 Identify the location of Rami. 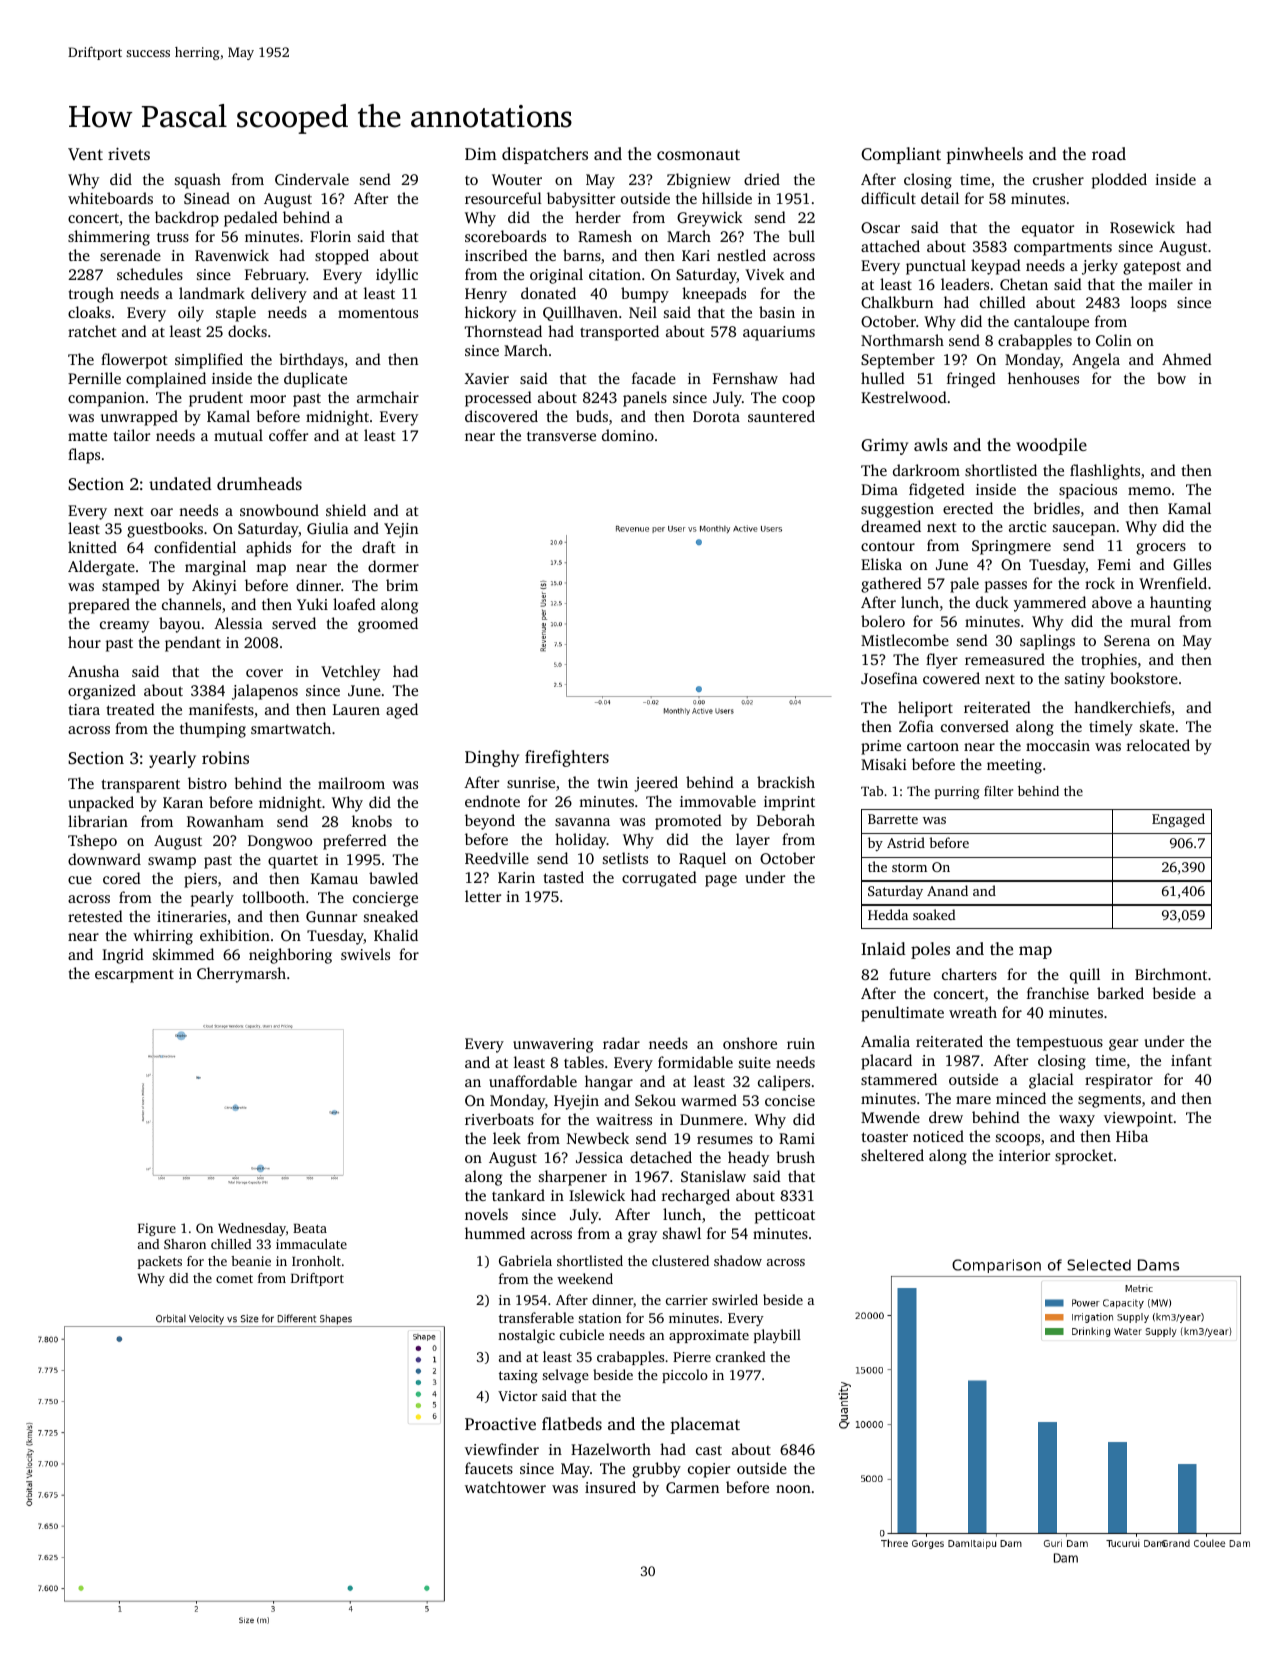
(797, 1138).
